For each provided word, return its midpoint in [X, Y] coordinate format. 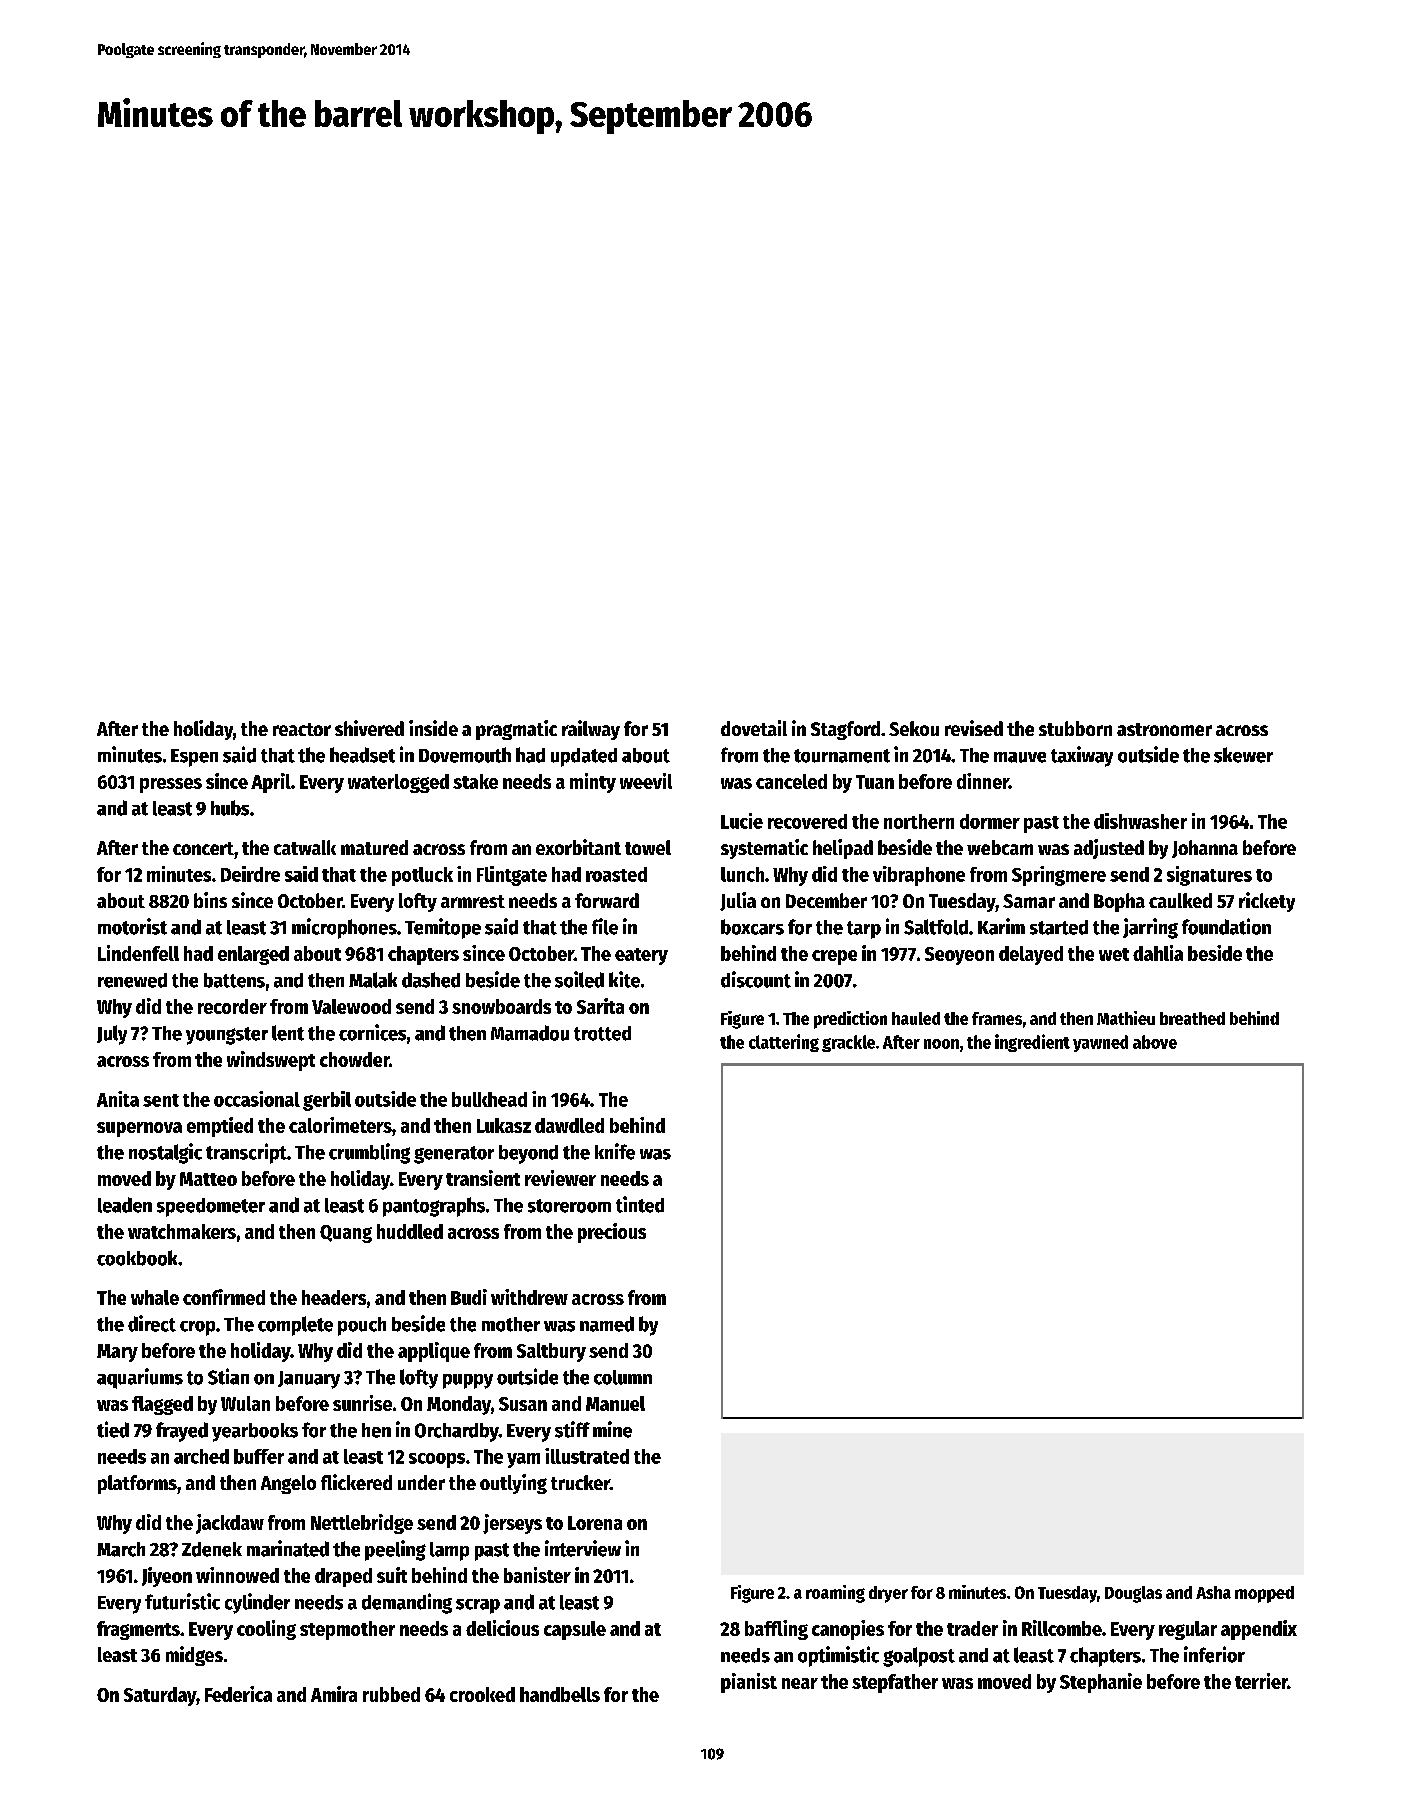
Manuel [615, 1403]
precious [612, 1233]
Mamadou [530, 1033]
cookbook [137, 1258]
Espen [194, 758]
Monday [459, 1405]
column [623, 1377]
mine [612, 1429]
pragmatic [516, 730]
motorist [132, 926]
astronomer [1164, 729]
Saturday [160, 1696]
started [1059, 927]
